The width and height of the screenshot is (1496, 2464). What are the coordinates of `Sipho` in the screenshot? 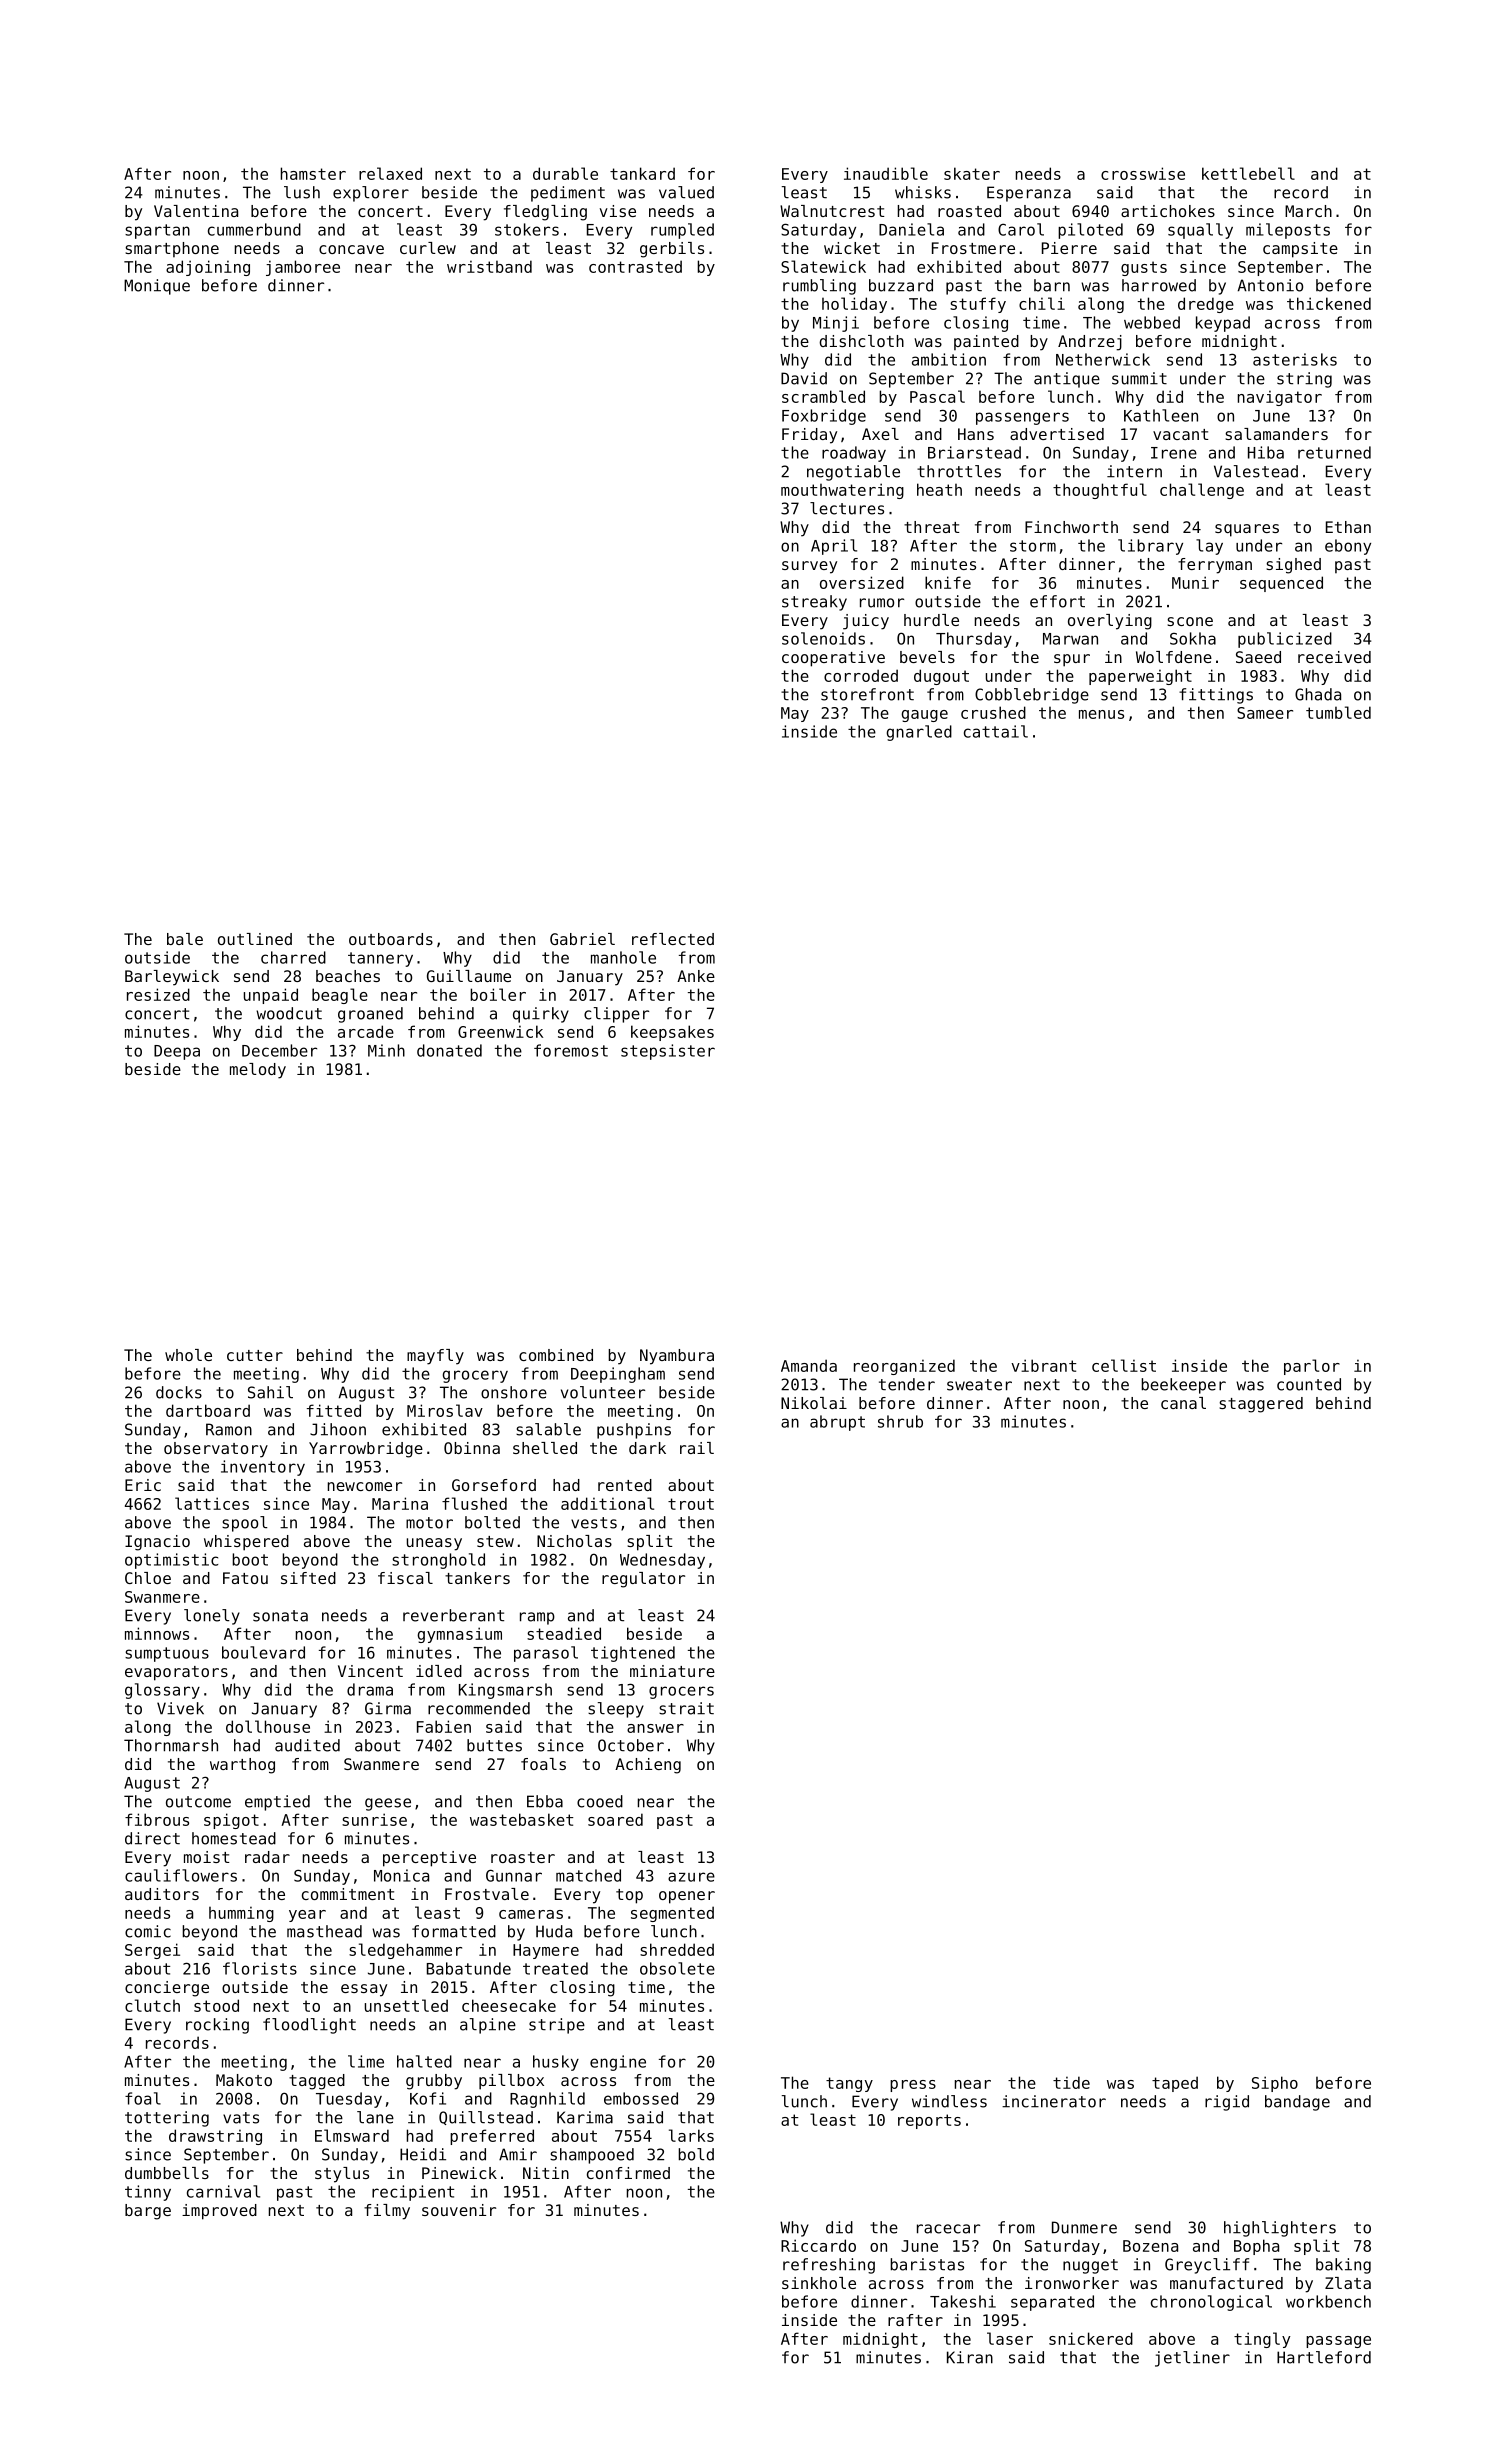 It's located at (1275, 2084).
